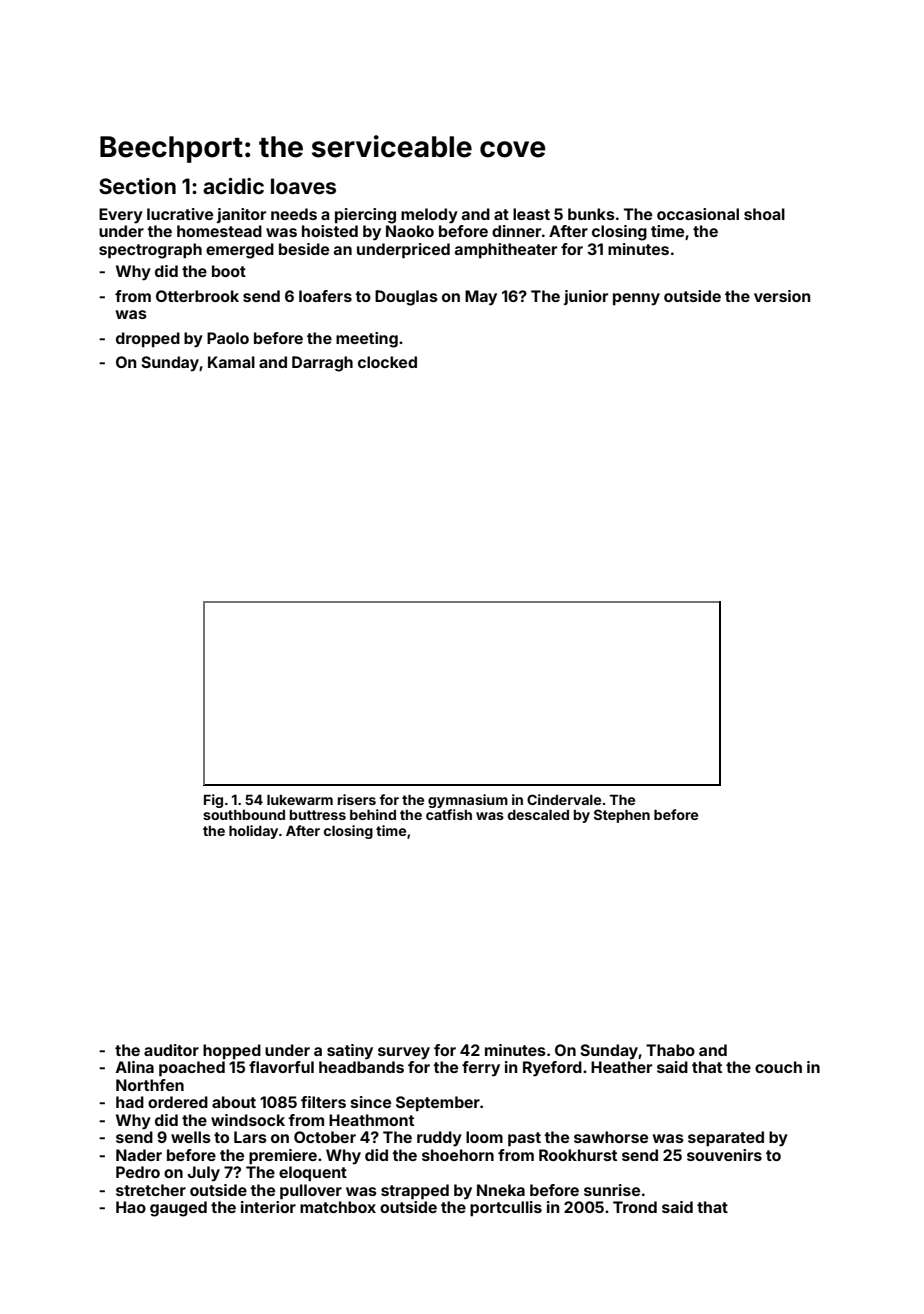 This screenshot has height=1314, width=924. What do you see at coordinates (622, 816) in the screenshot?
I see `Stephen` at bounding box center [622, 816].
